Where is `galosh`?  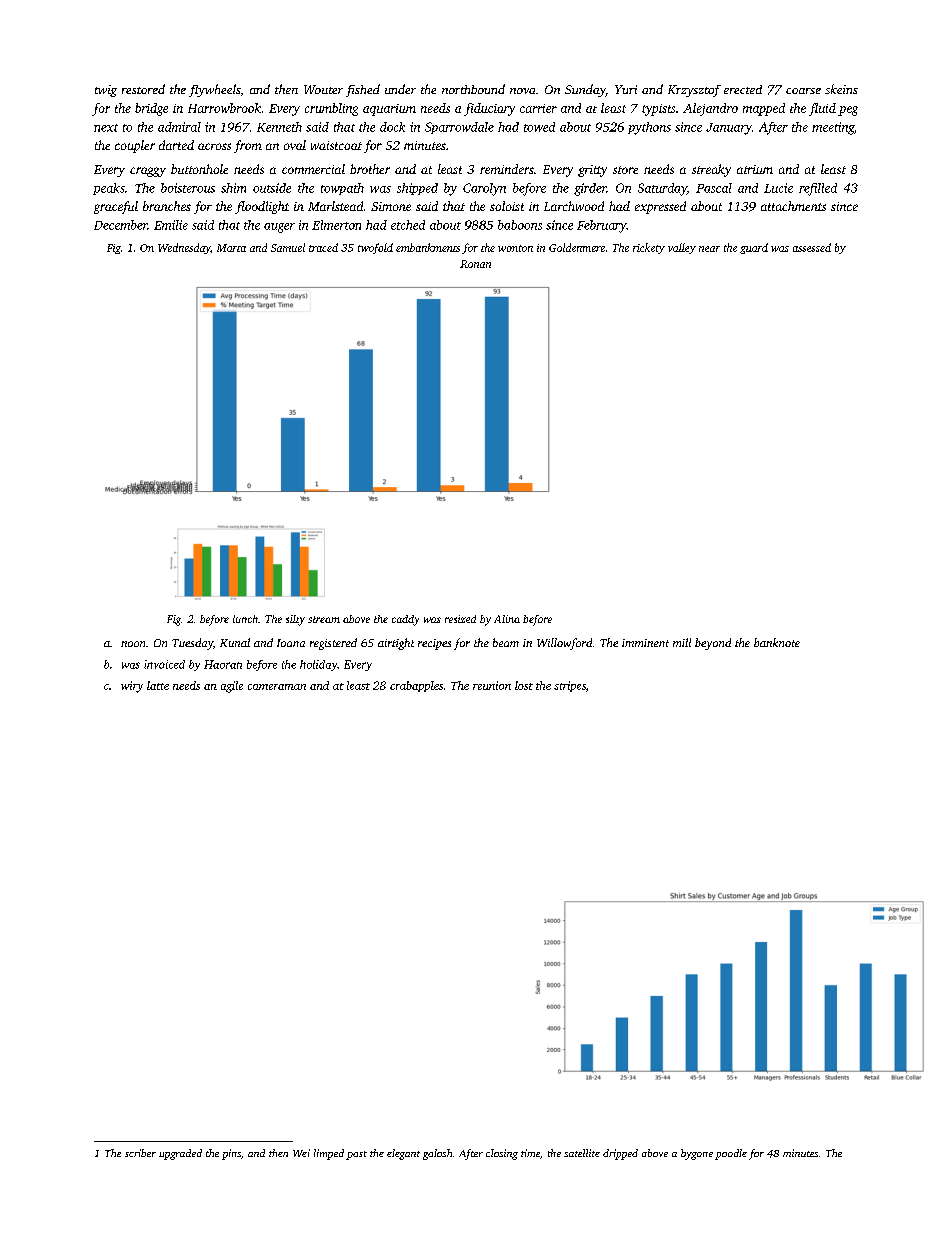 galosh is located at coordinates (437, 1154).
